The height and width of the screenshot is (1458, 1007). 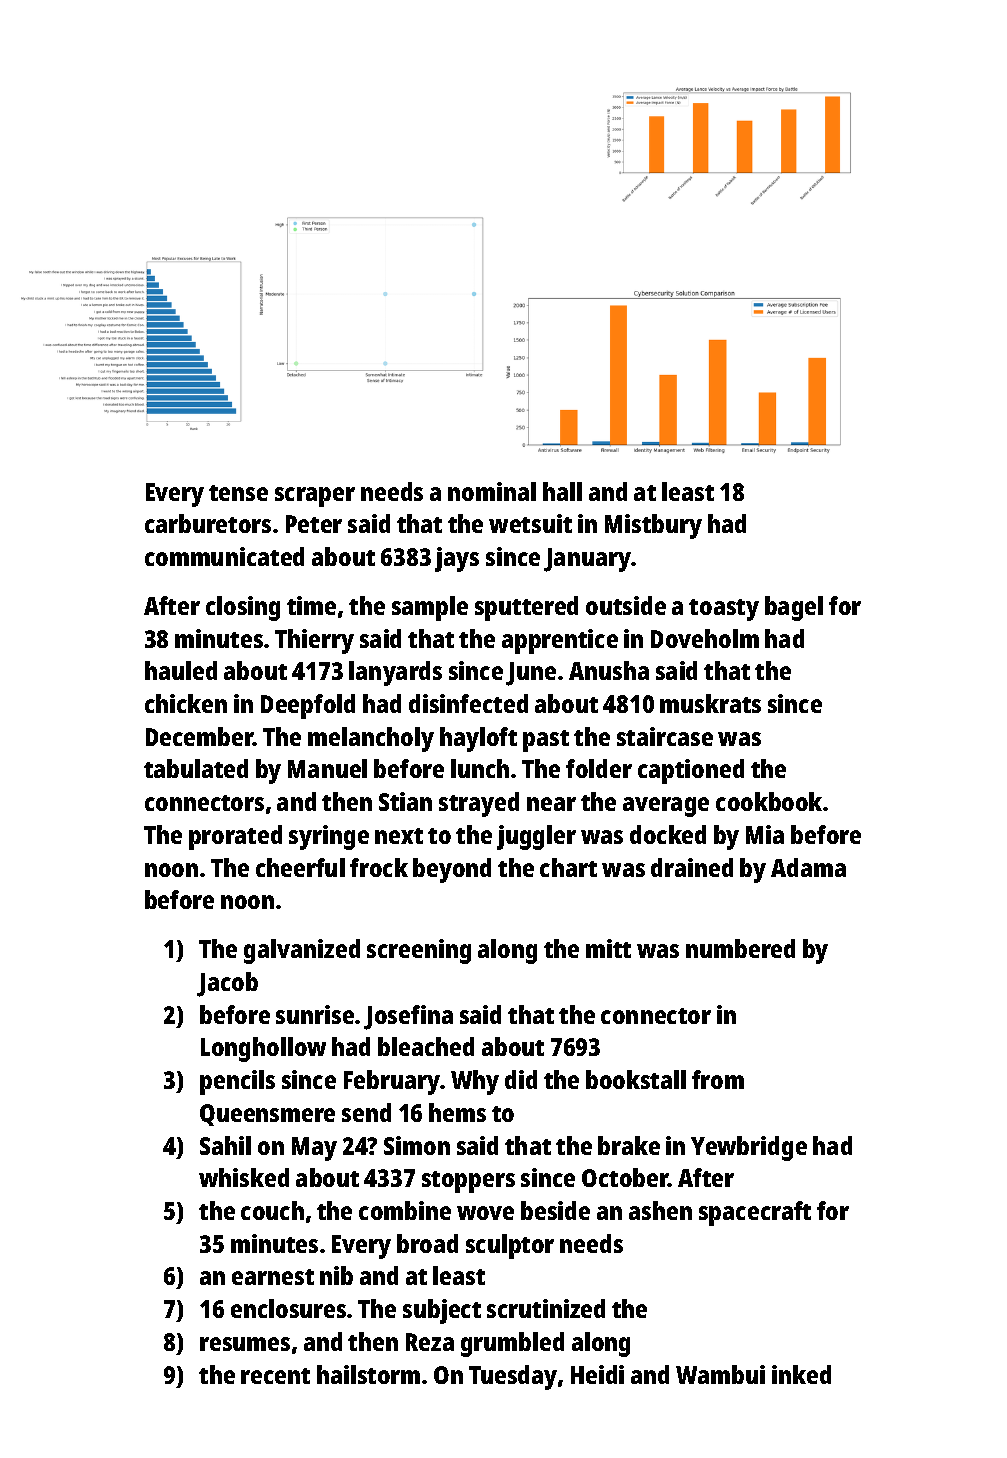 What do you see at coordinates (562, 491) in the screenshot?
I see `hall` at bounding box center [562, 491].
